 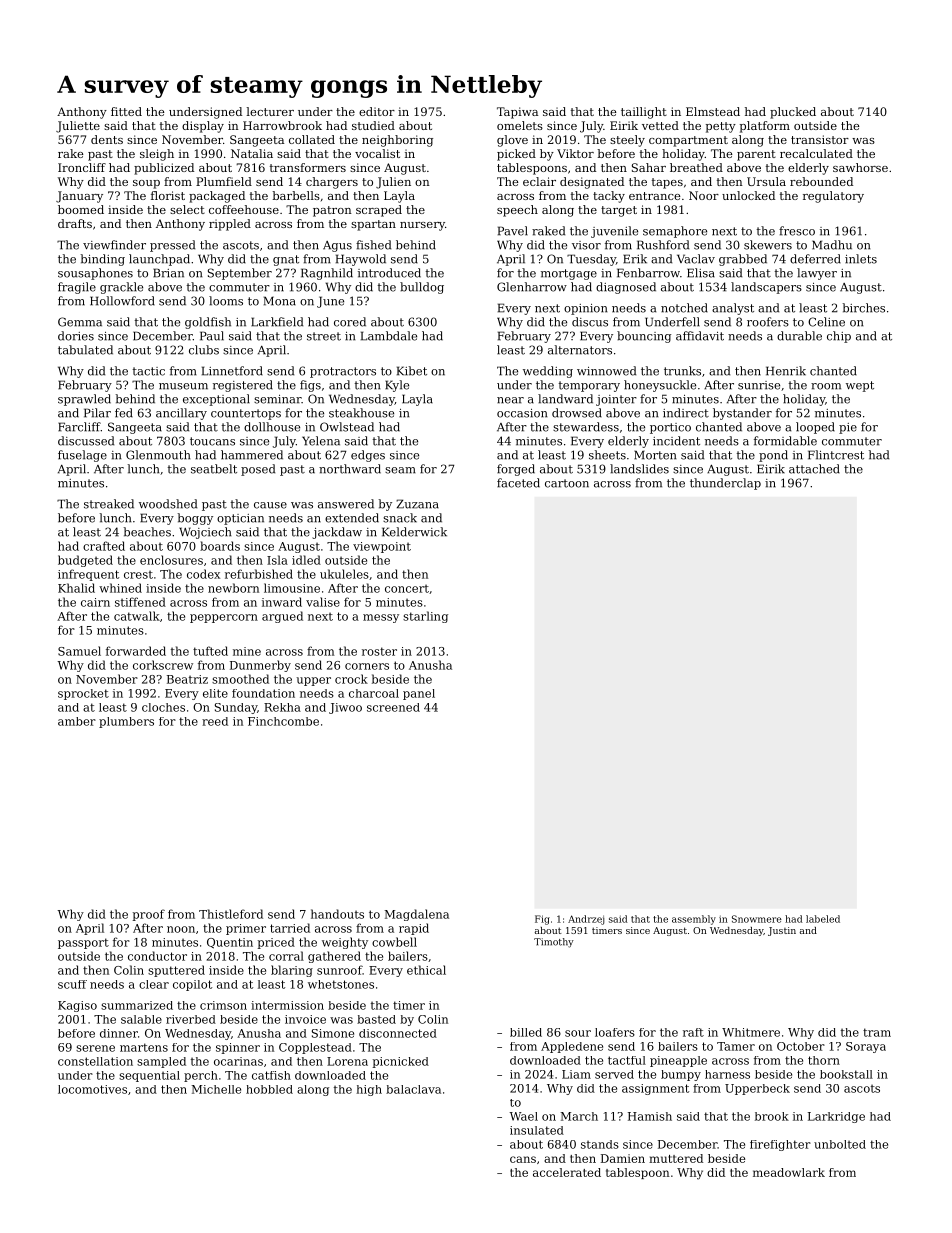 I want to click on passport, so click(x=83, y=943).
